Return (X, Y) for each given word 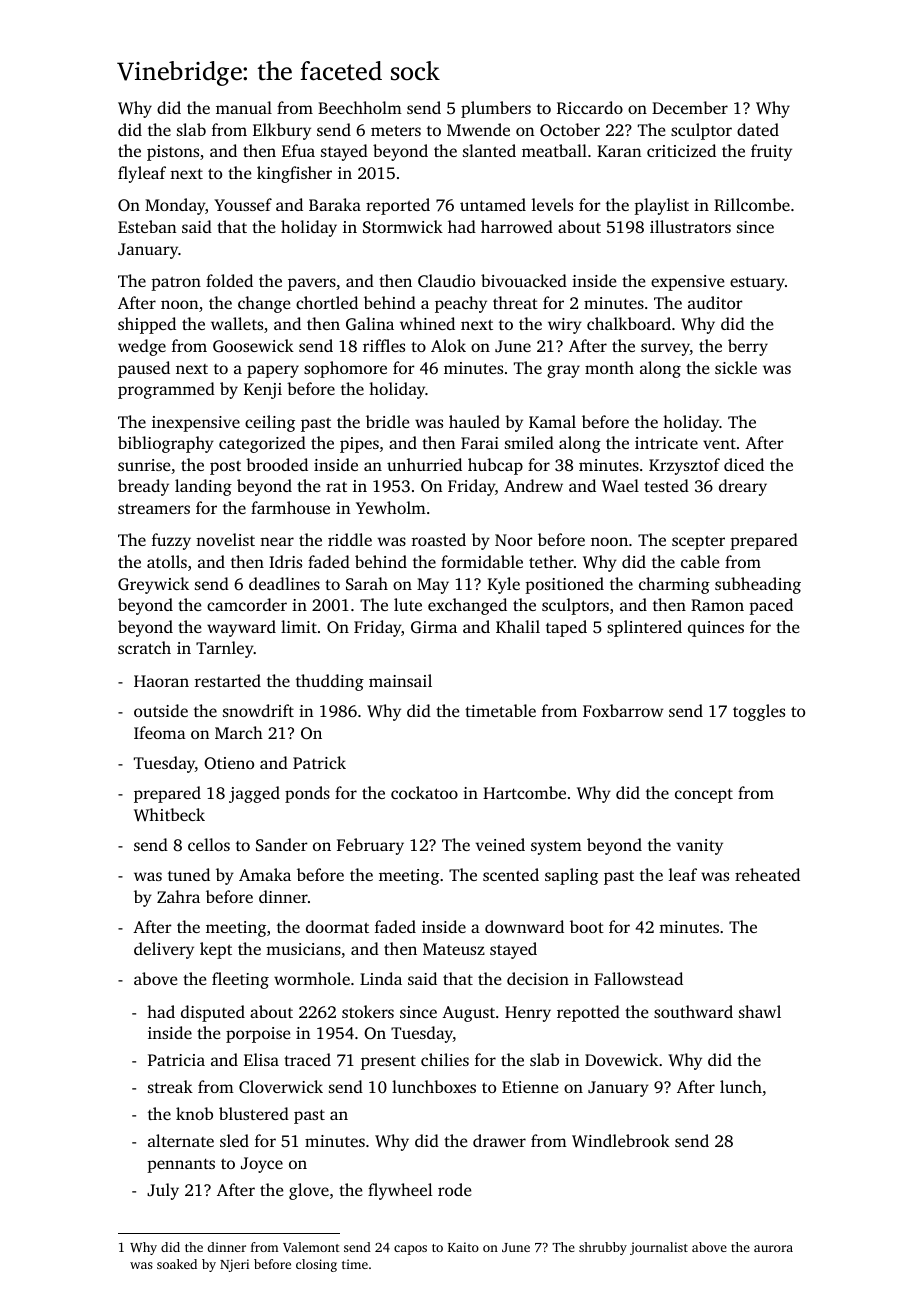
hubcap (495, 466)
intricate (666, 443)
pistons (173, 153)
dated (758, 129)
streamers (154, 509)
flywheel (400, 1191)
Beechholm (360, 107)
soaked (177, 1264)
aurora (773, 1248)
